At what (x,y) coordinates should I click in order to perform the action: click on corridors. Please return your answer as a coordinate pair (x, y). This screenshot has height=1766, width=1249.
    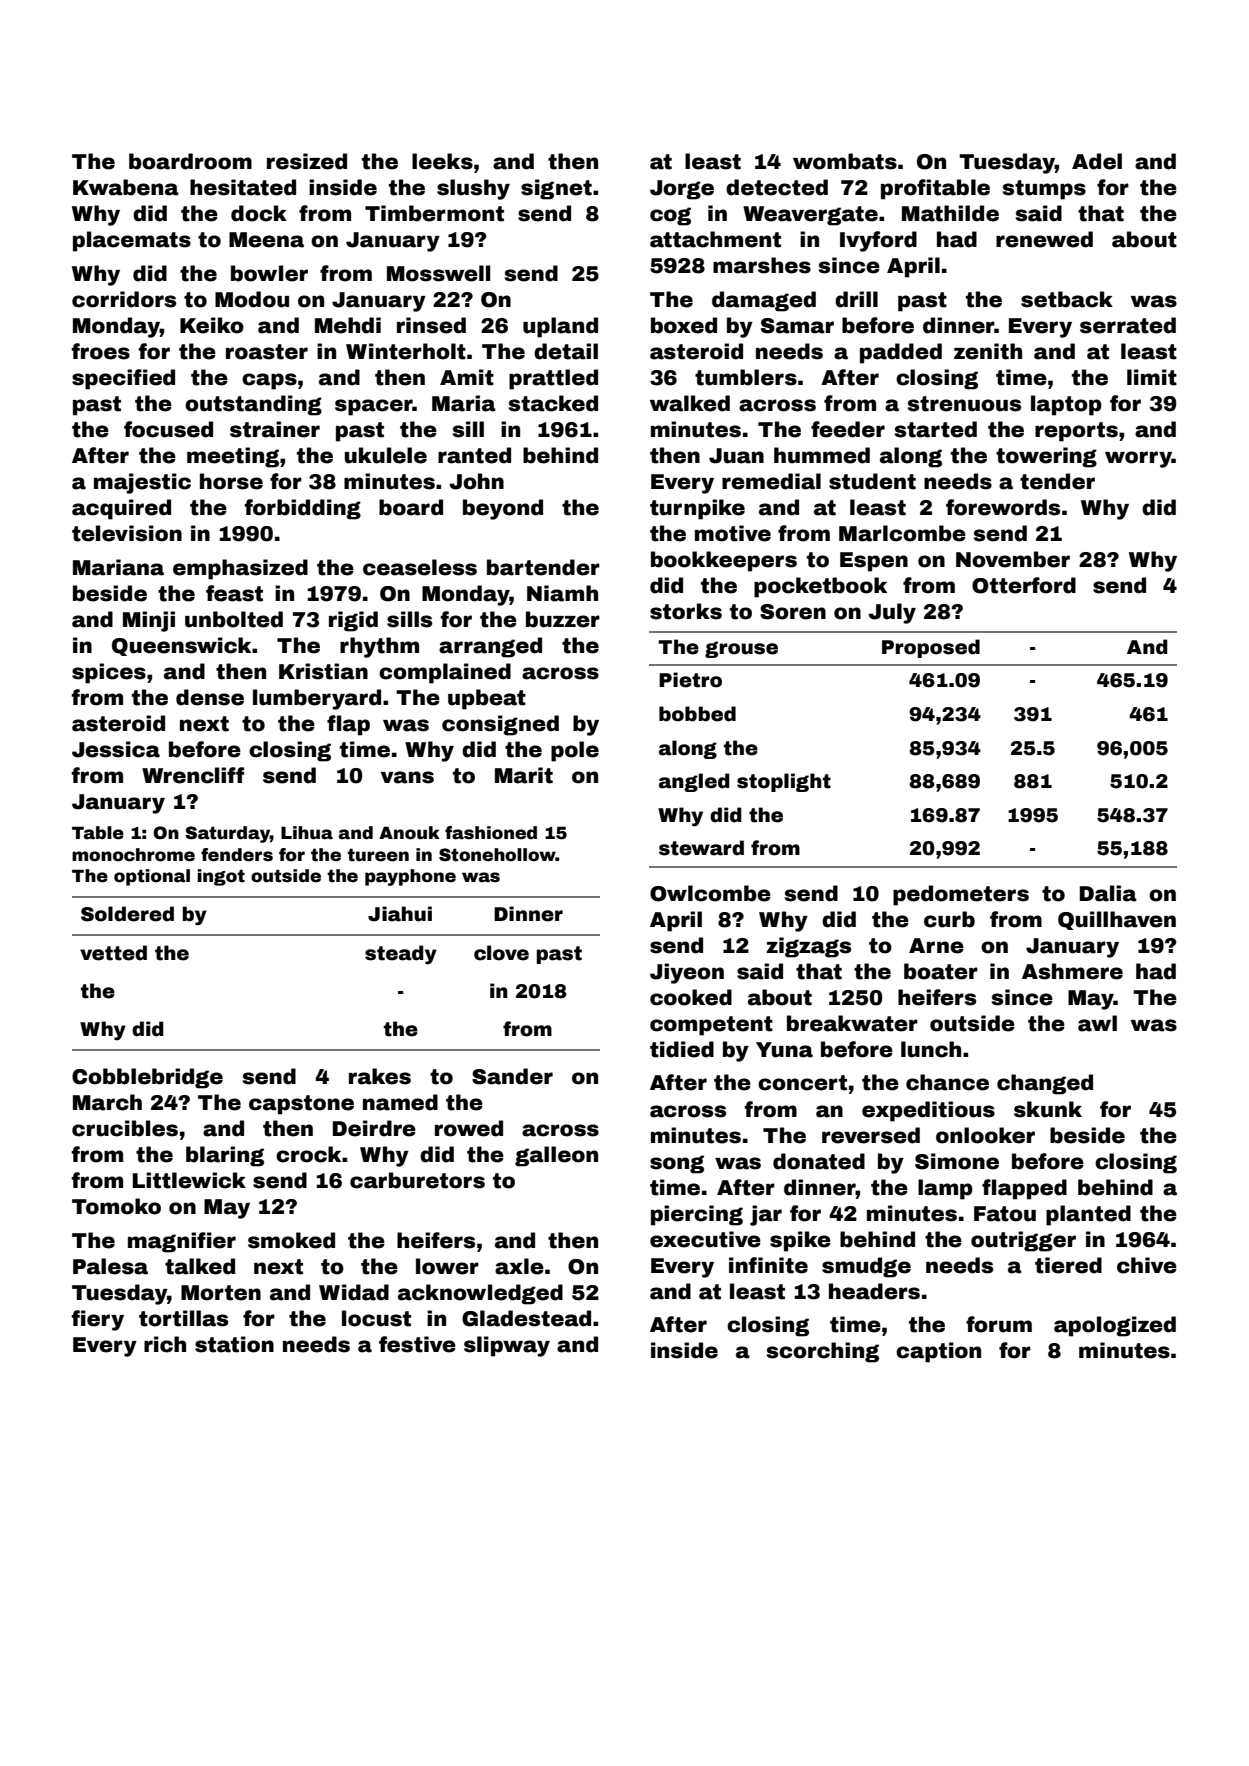
    Looking at the image, I should click on (124, 299).
